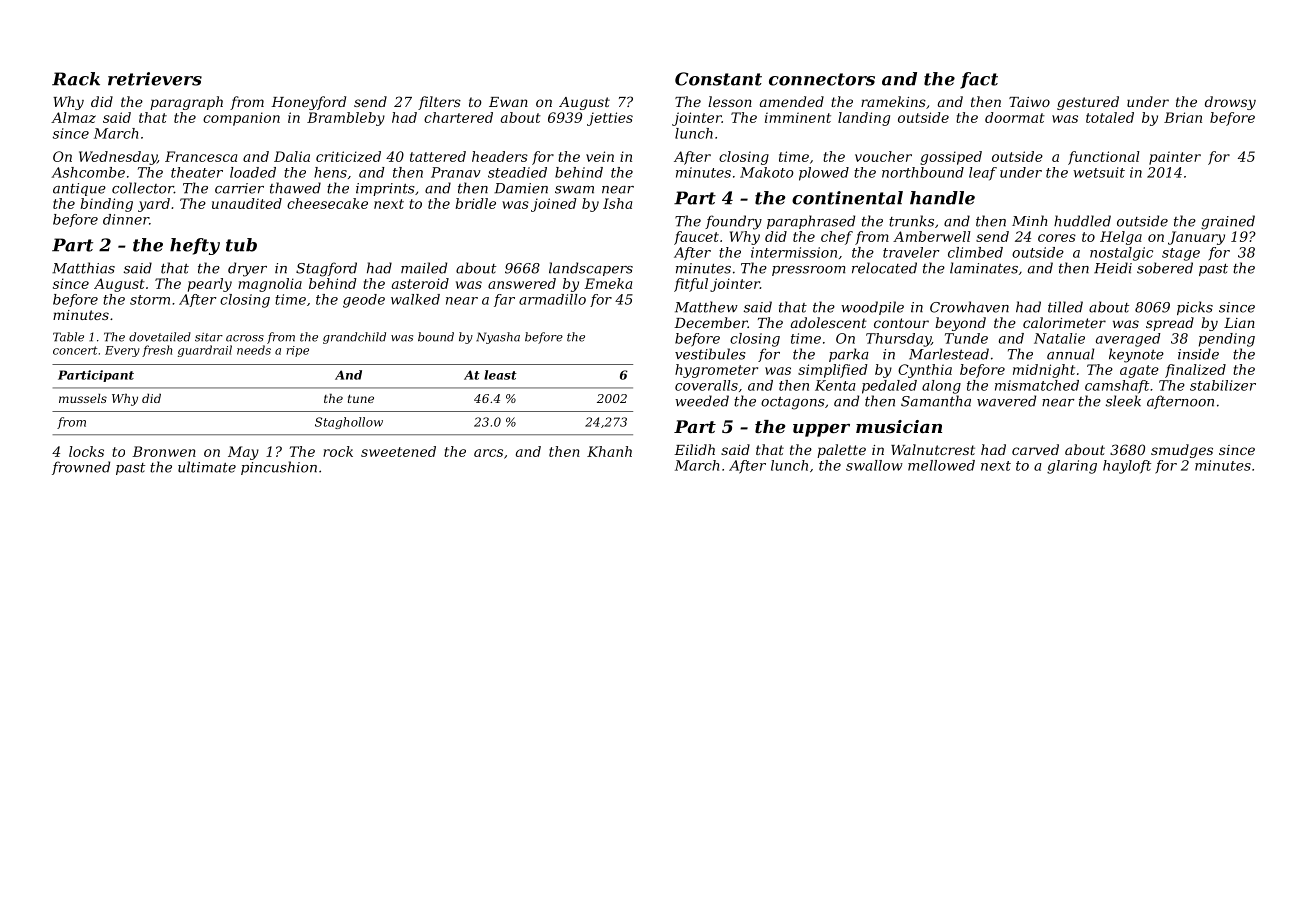 This screenshot has height=924, width=1308. I want to click on totaled, so click(1110, 117).
